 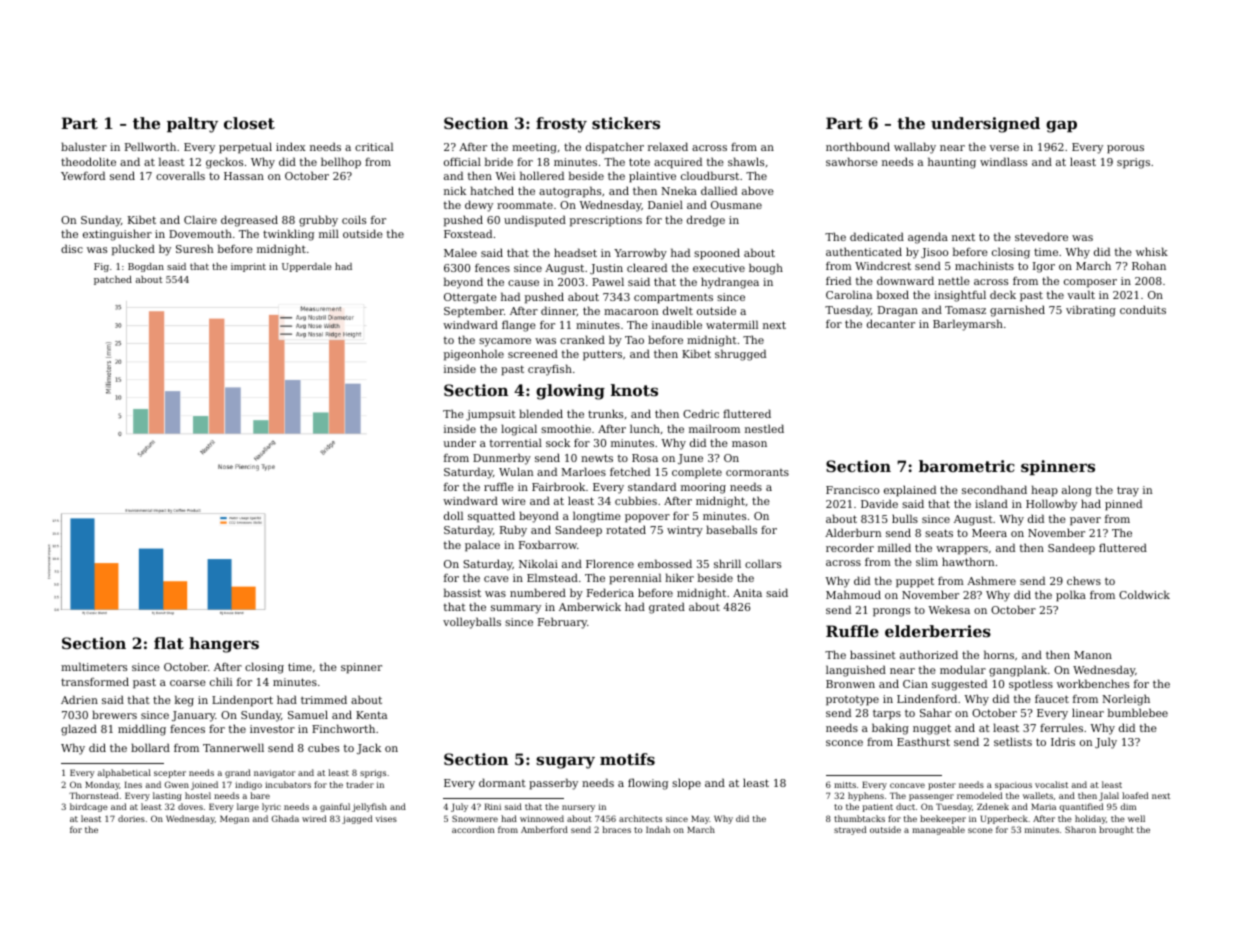 What do you see at coordinates (1085, 521) in the screenshot?
I see `paver` at bounding box center [1085, 521].
